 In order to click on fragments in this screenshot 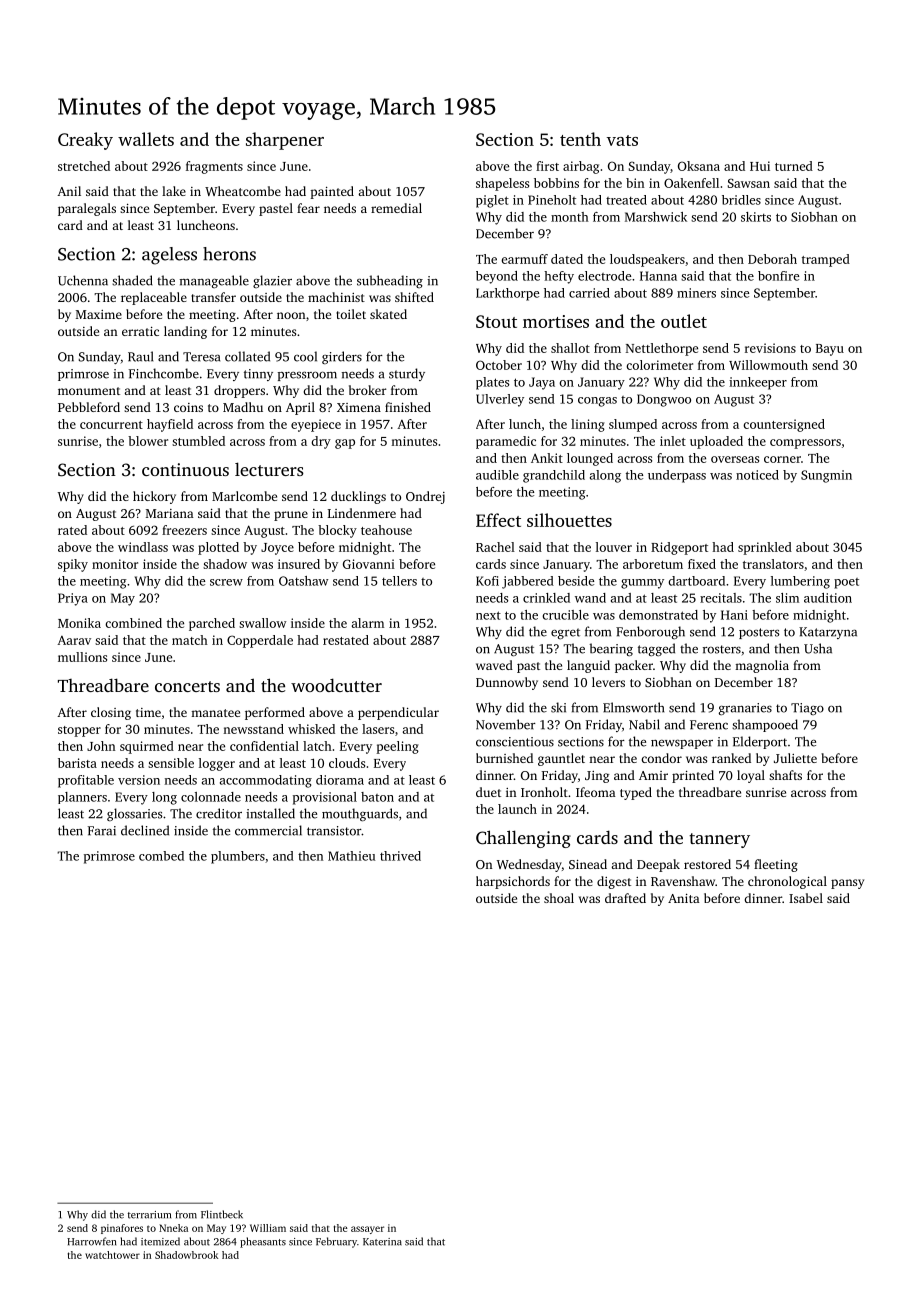, I will do `click(214, 167)`.
